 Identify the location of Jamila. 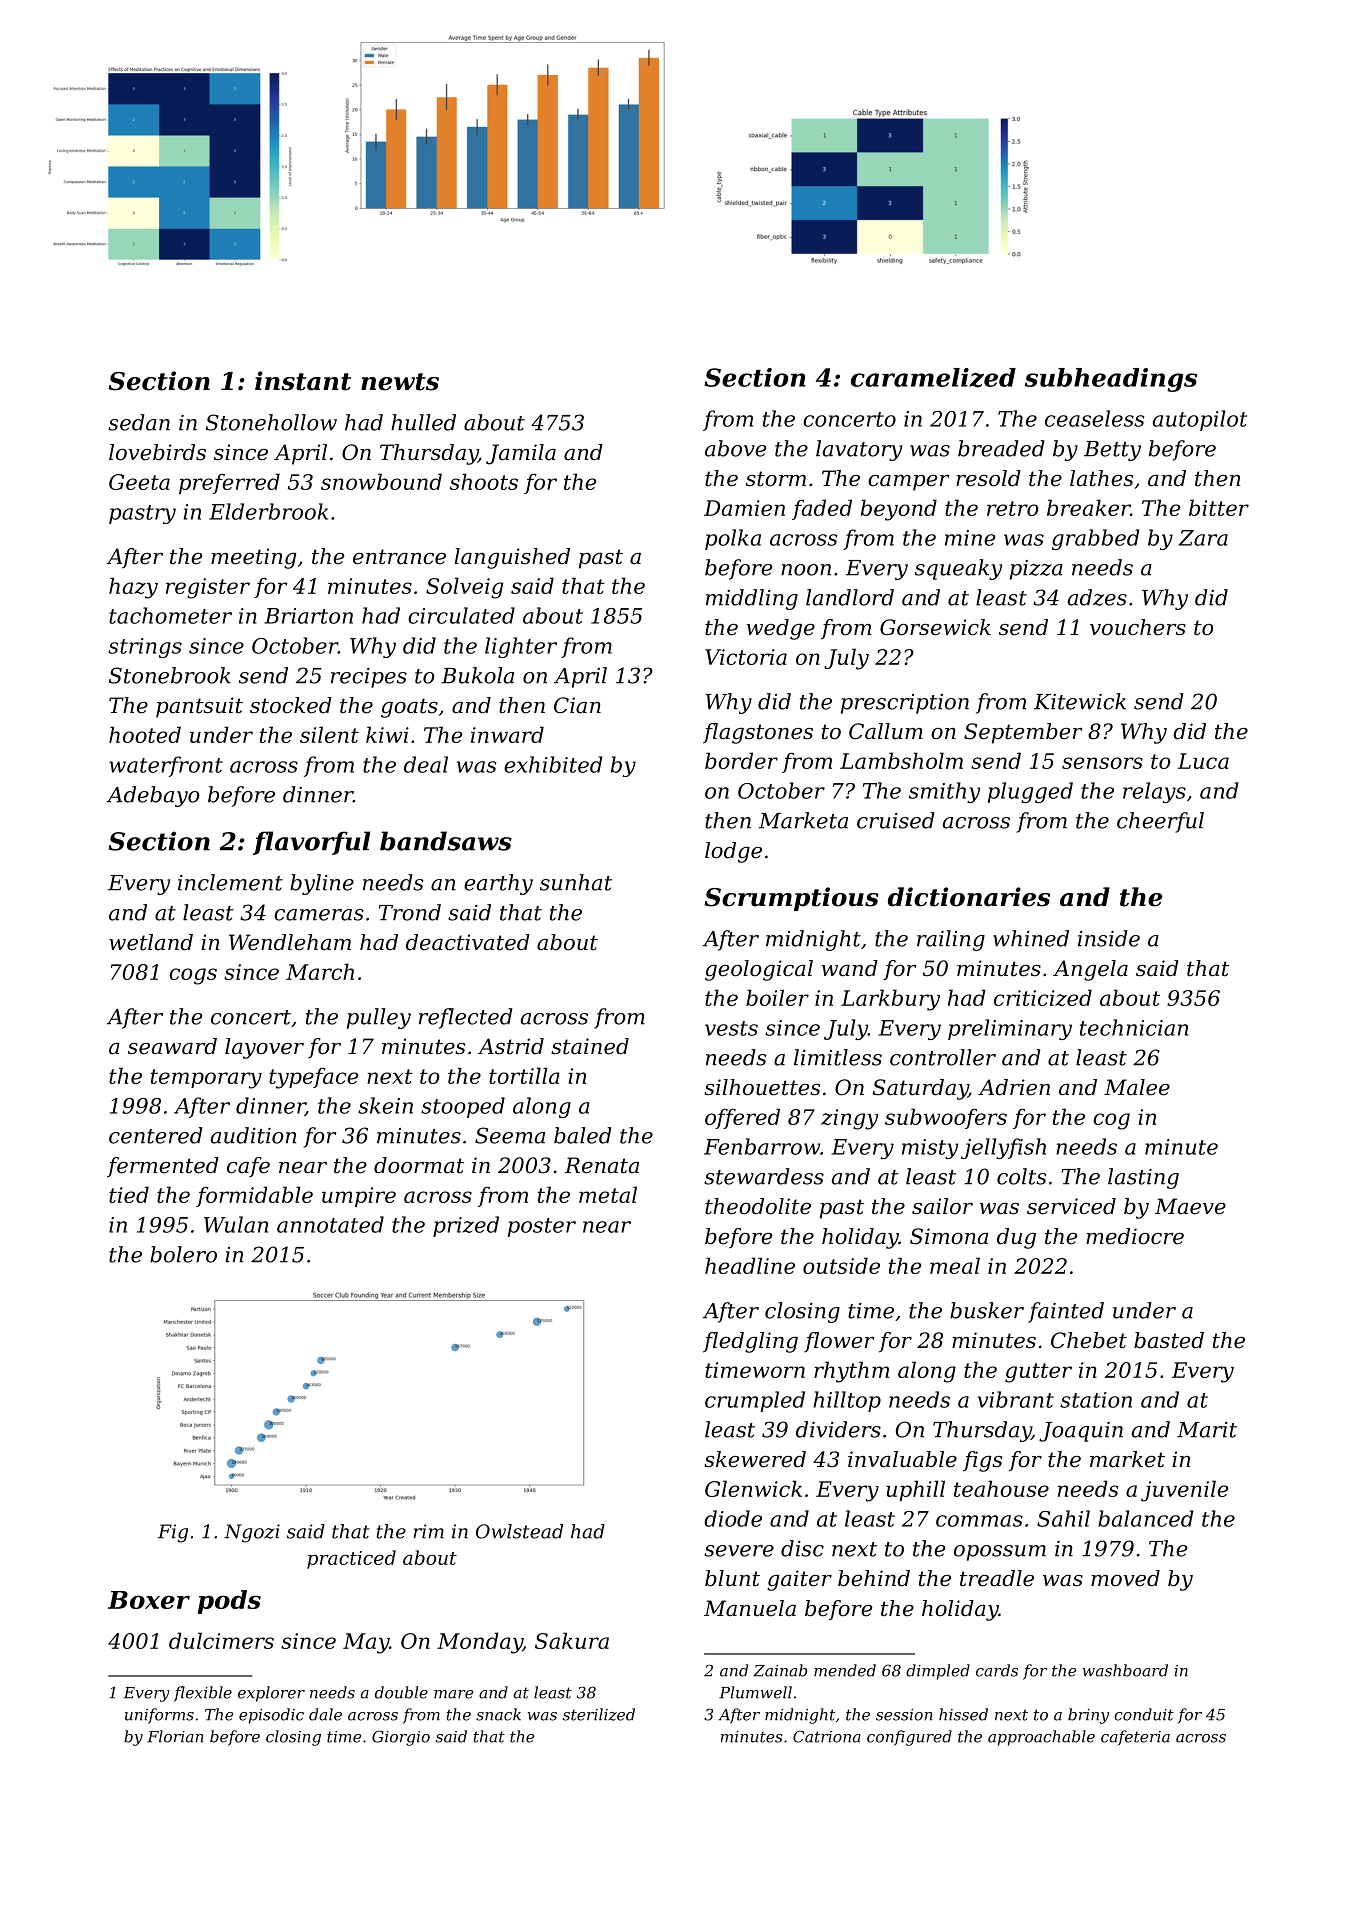
(521, 454).
